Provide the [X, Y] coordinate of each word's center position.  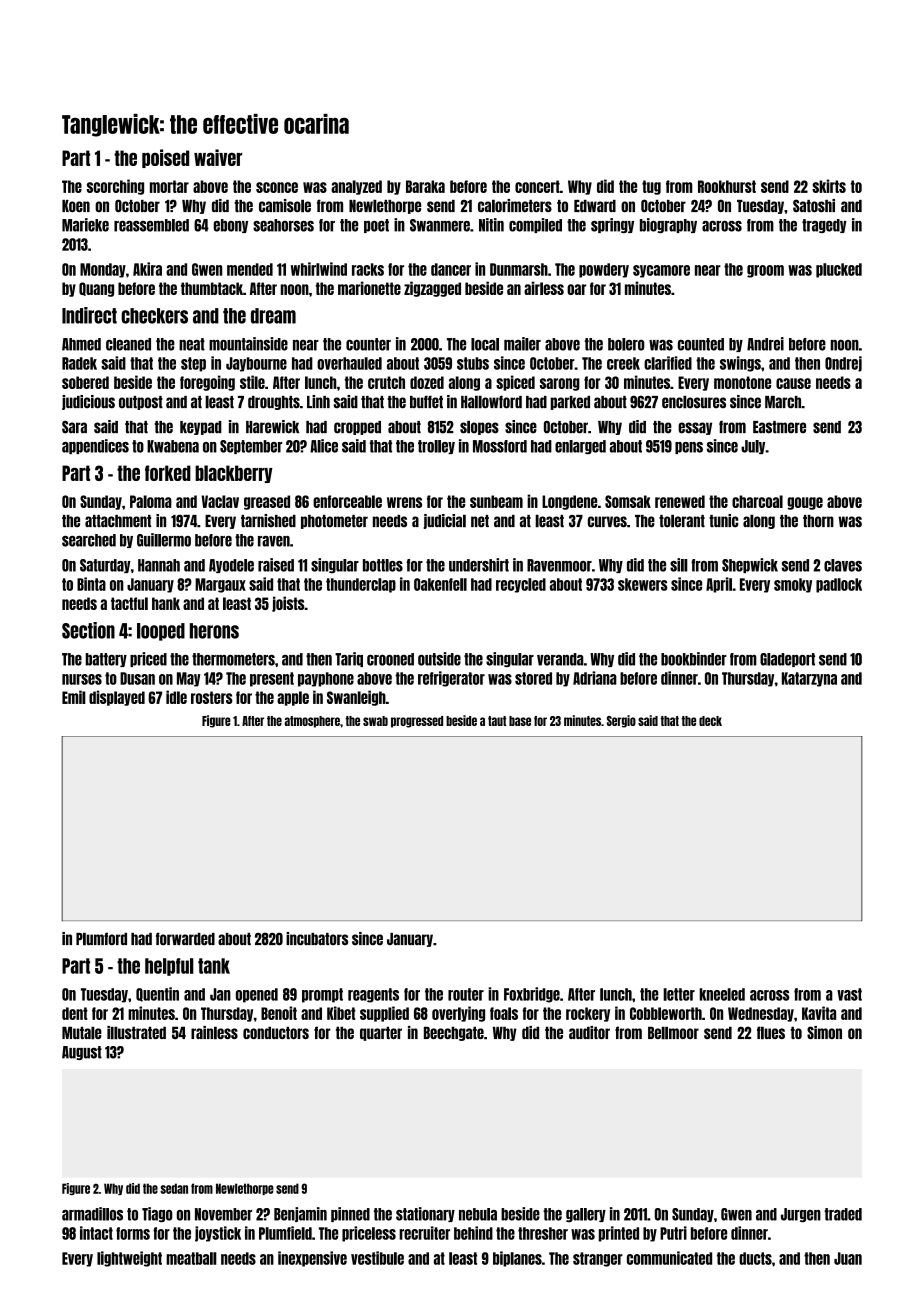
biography [668, 225]
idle [176, 697]
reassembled [151, 225]
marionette [369, 288]
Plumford [101, 939]
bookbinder [694, 659]
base [520, 721]
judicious [88, 402]
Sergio [621, 721]
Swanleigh [356, 698]
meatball [191, 1258]
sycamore [661, 271]
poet [376, 226]
